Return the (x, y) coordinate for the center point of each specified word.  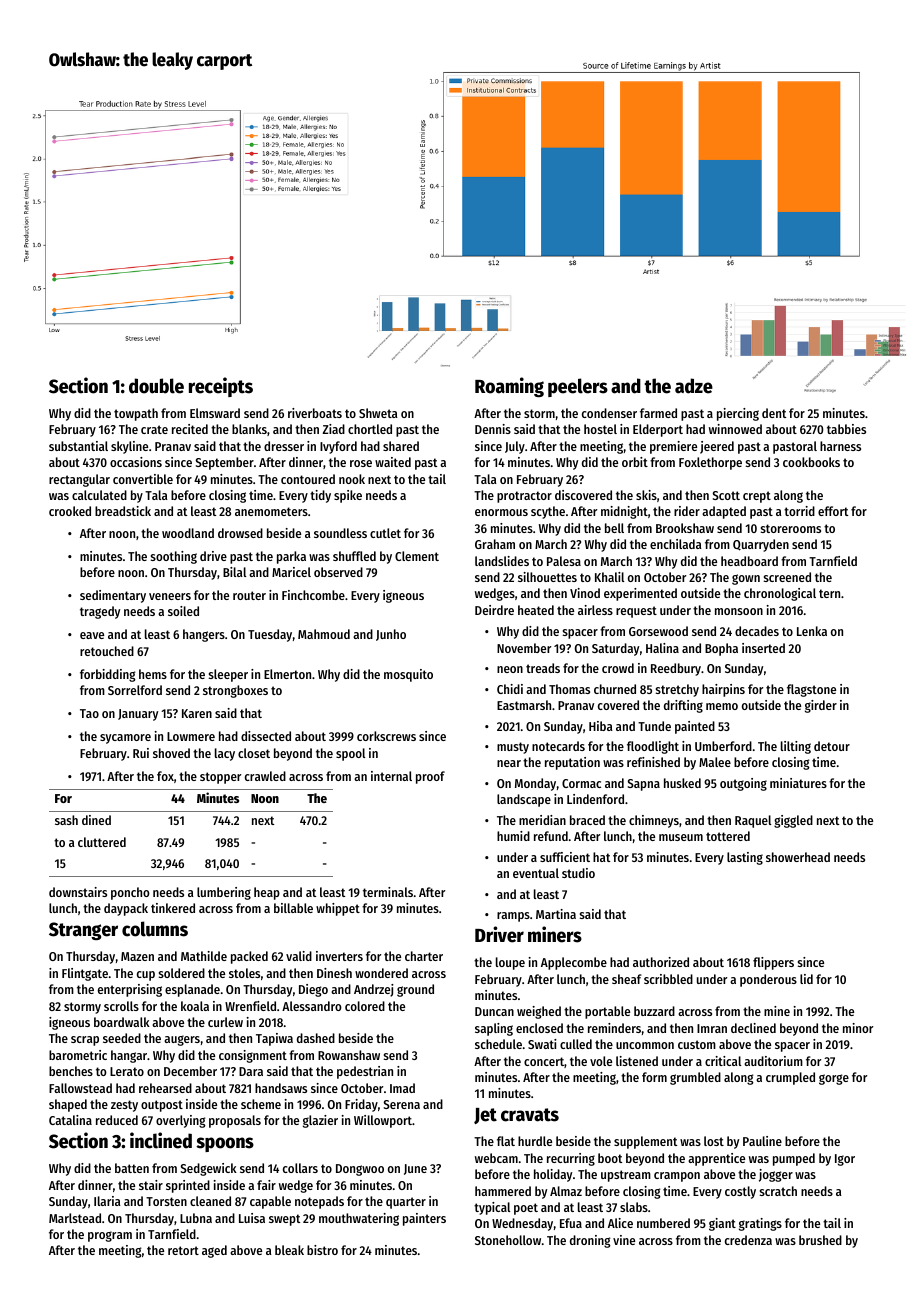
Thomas (569, 689)
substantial (78, 446)
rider (687, 511)
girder (821, 706)
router (249, 595)
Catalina (70, 1120)
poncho (130, 893)
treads (543, 668)
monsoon (739, 611)
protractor (524, 497)
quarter (406, 1203)
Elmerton (287, 674)
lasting (745, 858)
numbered (663, 1223)
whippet (338, 909)
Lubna (196, 1218)
